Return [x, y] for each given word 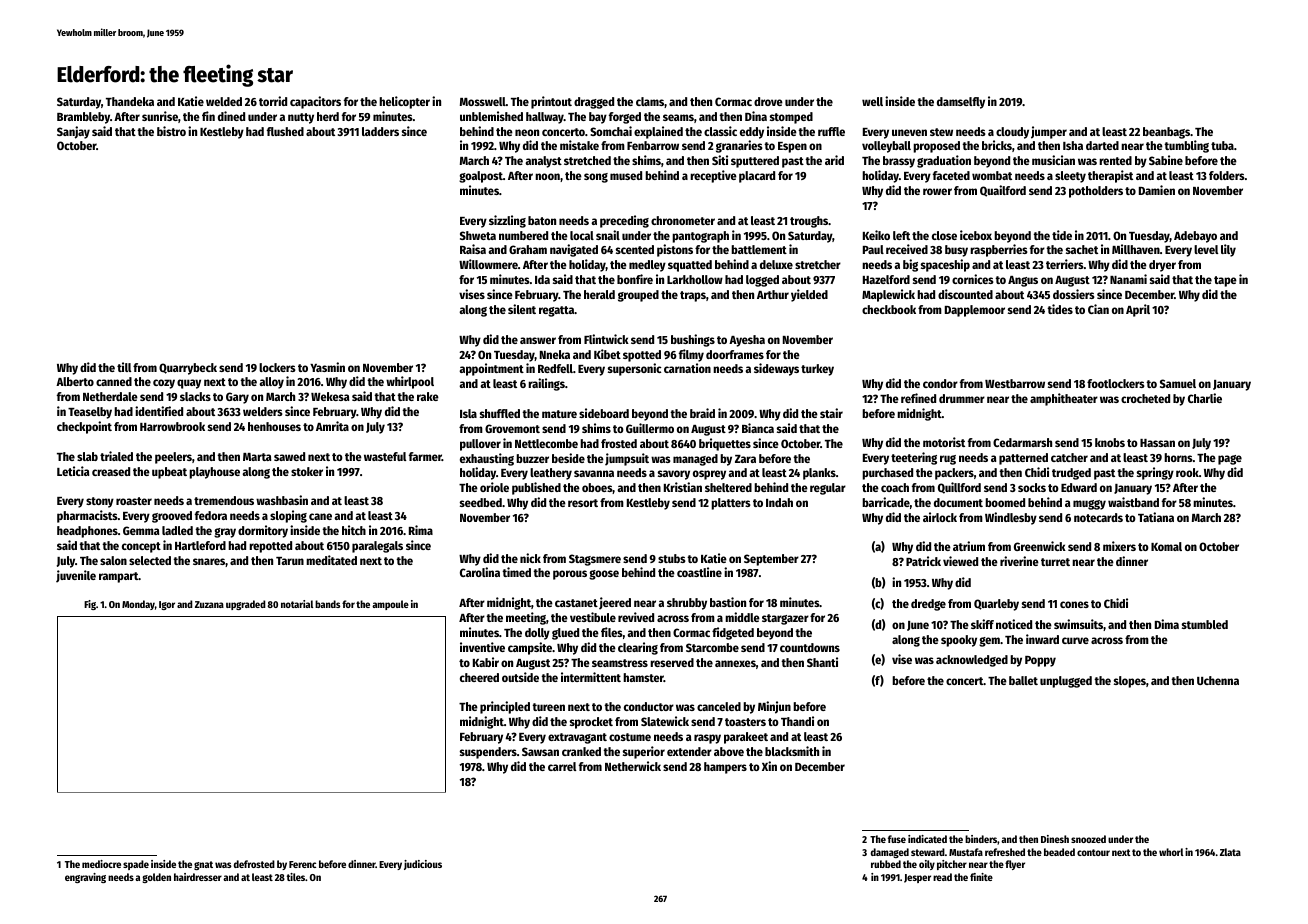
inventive [482, 647]
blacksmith [792, 751]
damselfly [961, 103]
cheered [479, 677]
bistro [171, 131]
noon [547, 176]
